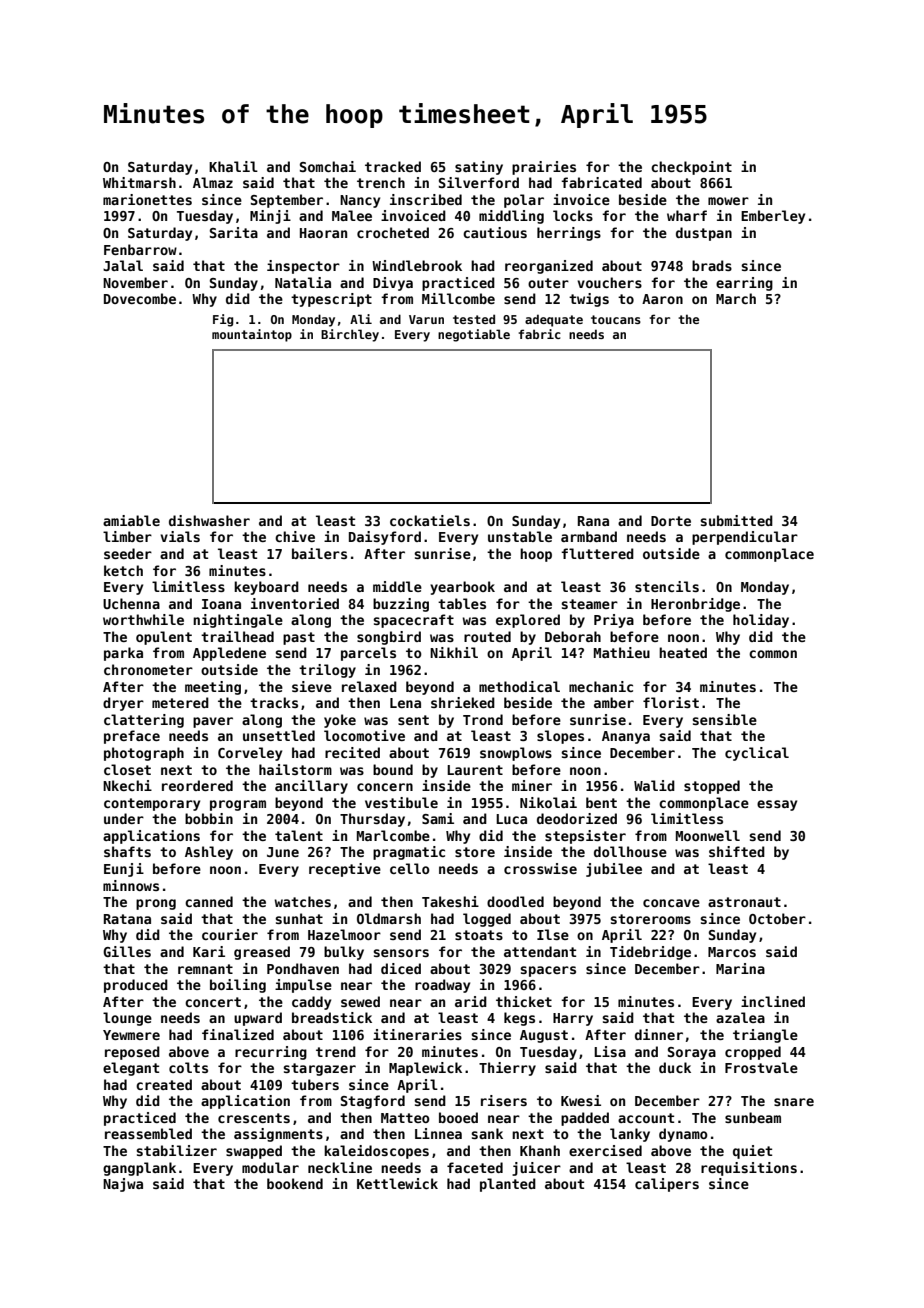  What do you see at coordinates (430, 520) in the screenshot?
I see `cockatiels` at bounding box center [430, 520].
